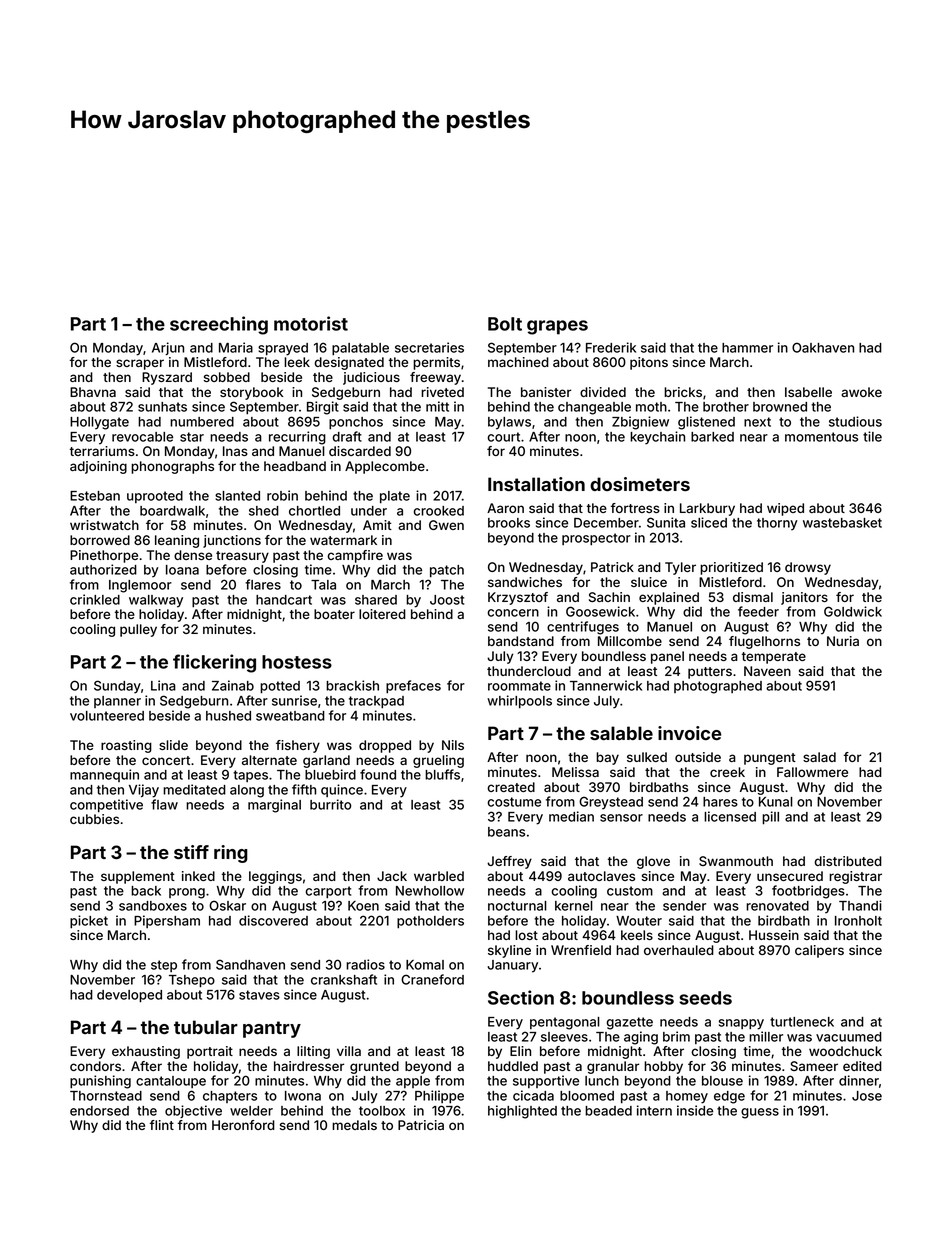 The image size is (952, 1233). Describe the element at coordinates (621, 733) in the image. I see `salable` at that location.
